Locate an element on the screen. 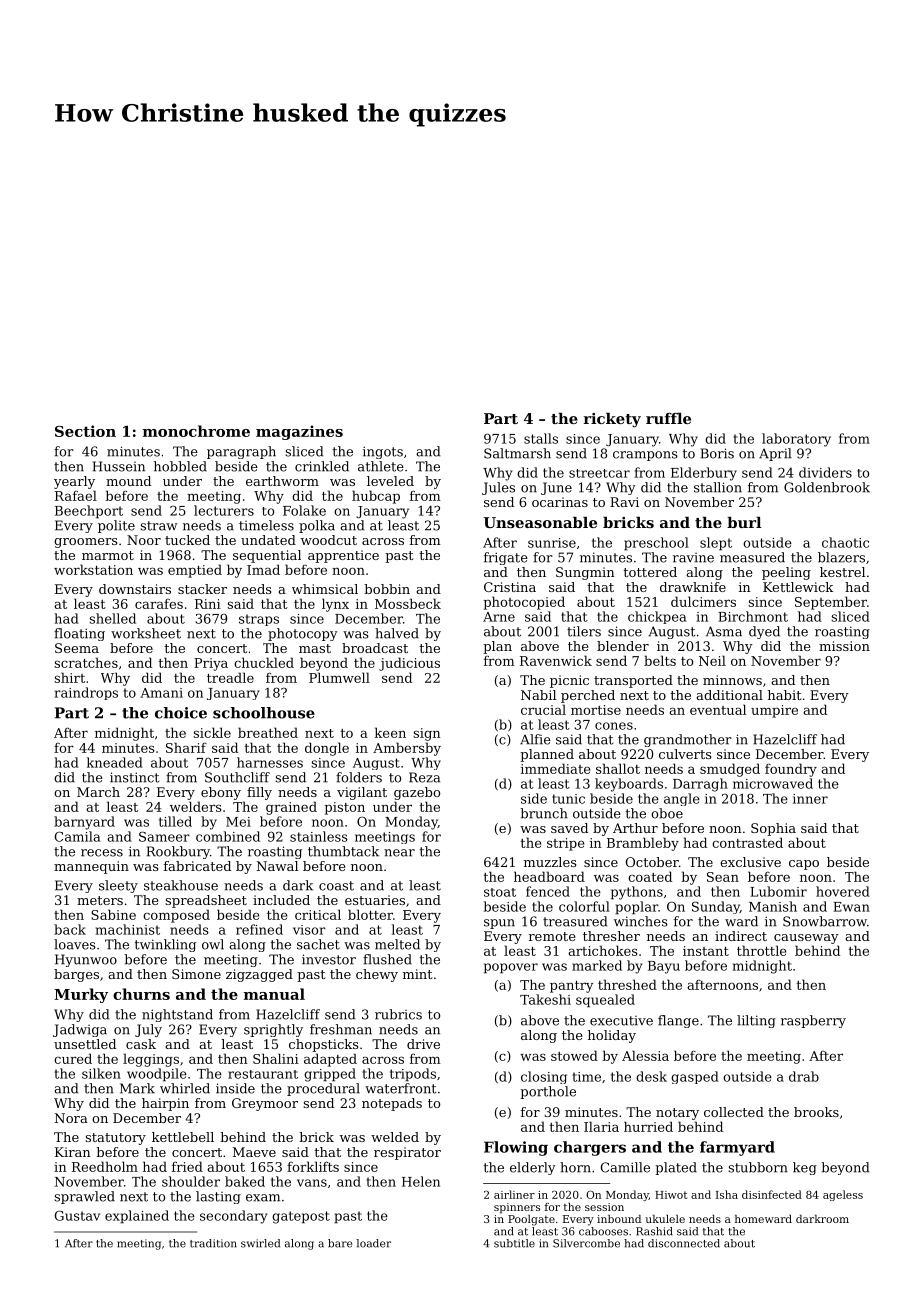 The height and width of the screenshot is (1308, 924). mound is located at coordinates (128, 481).
